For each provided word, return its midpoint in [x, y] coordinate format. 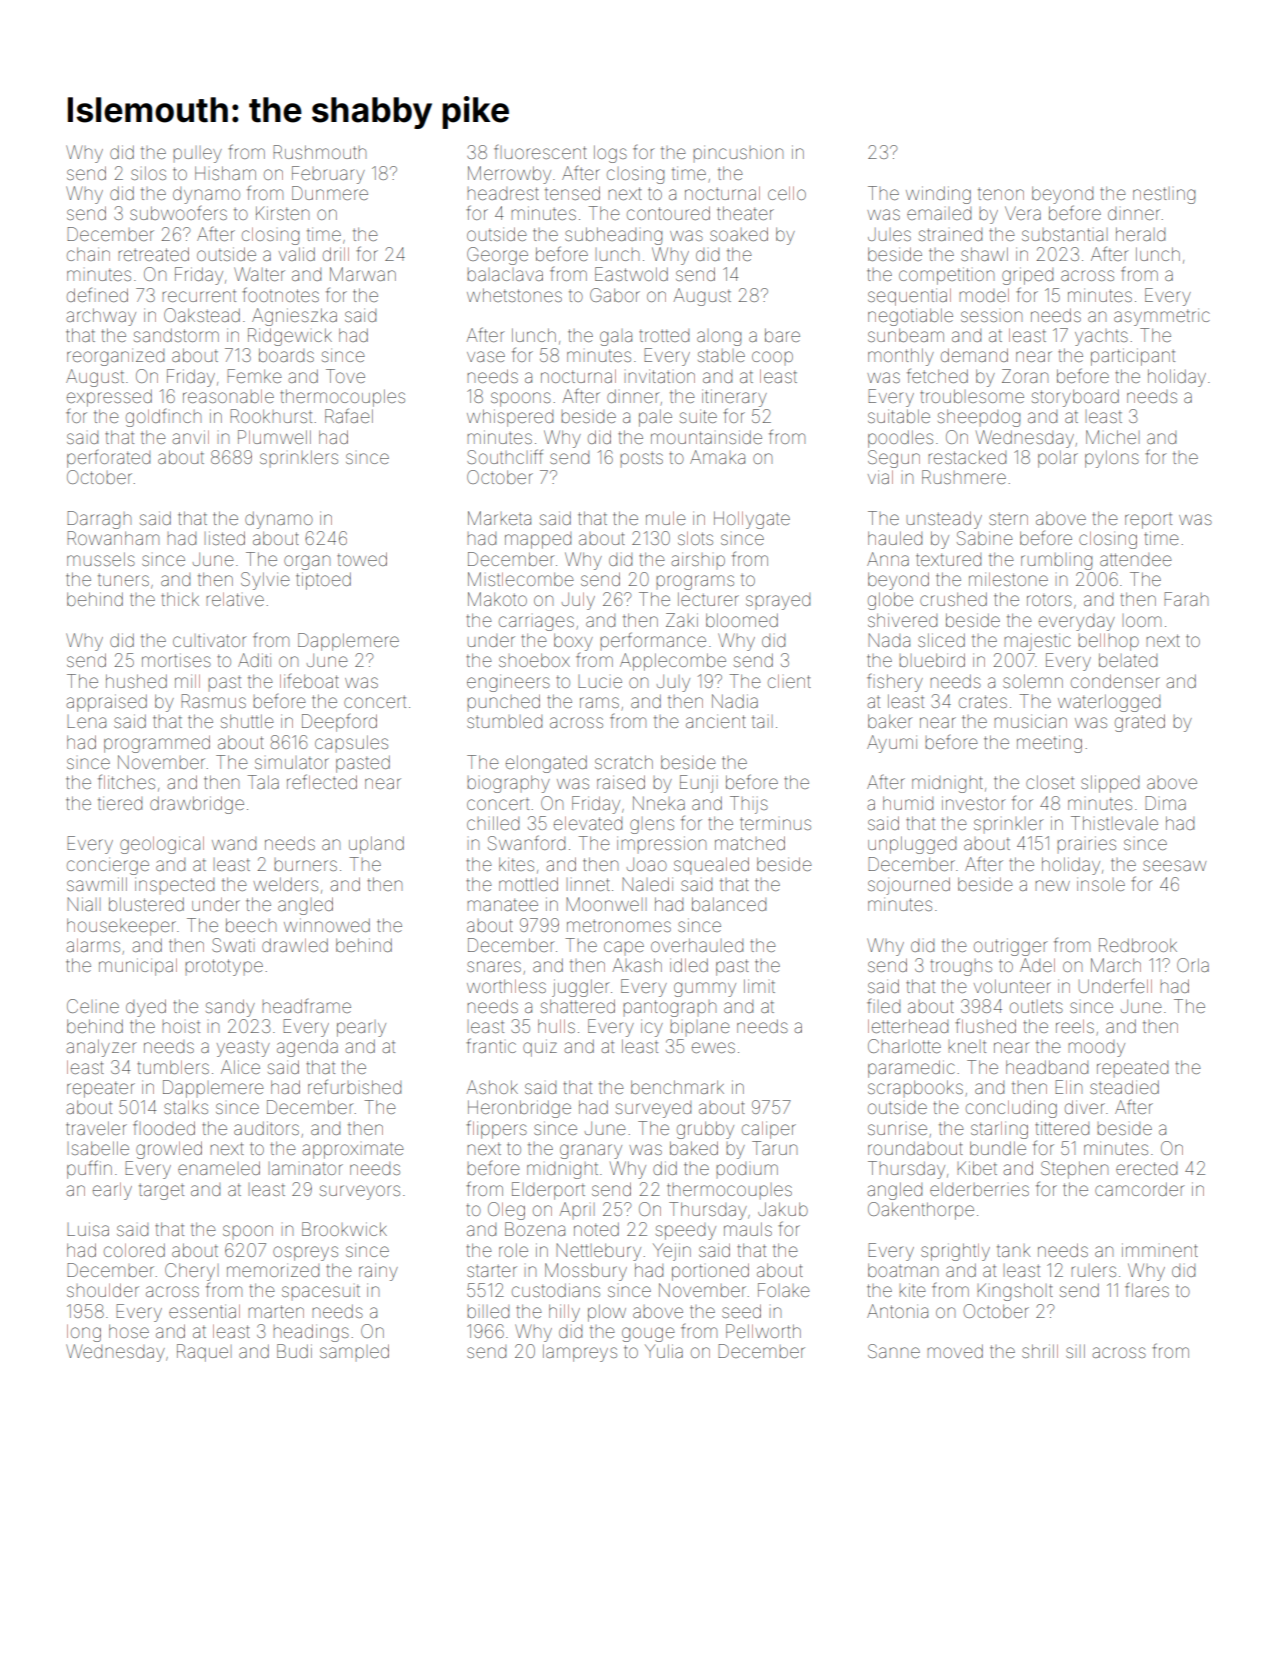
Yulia [664, 1351]
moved [955, 1351]
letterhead [908, 1026]
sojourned [909, 886]
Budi [294, 1351]
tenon [1001, 194]
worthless [506, 986]
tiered [120, 803]
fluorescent [540, 152]
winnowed [327, 925]
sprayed [778, 601]
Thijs [749, 805]
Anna [888, 559]
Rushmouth [319, 152]
